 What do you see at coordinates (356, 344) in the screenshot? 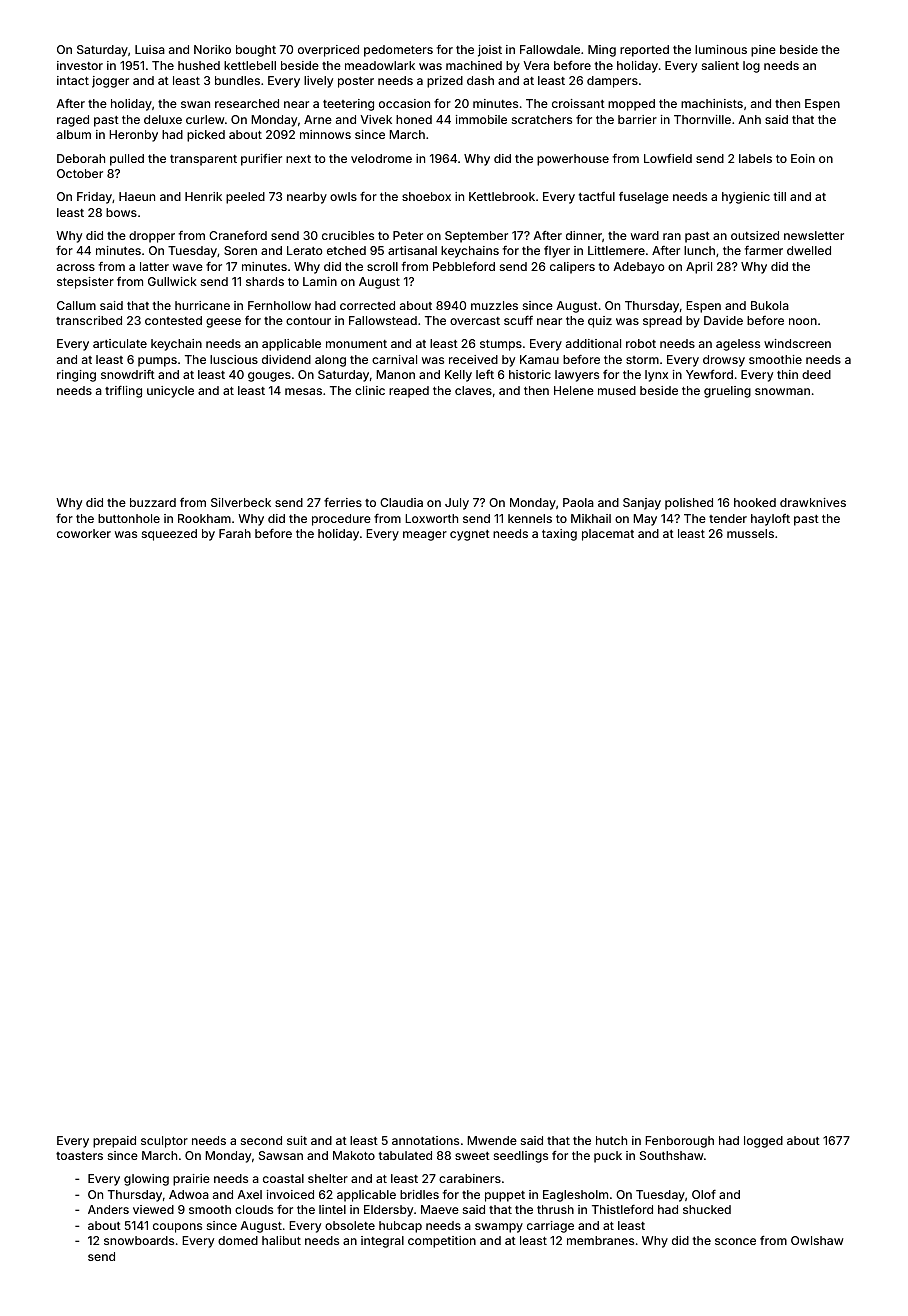
I see `monument` at bounding box center [356, 344].
